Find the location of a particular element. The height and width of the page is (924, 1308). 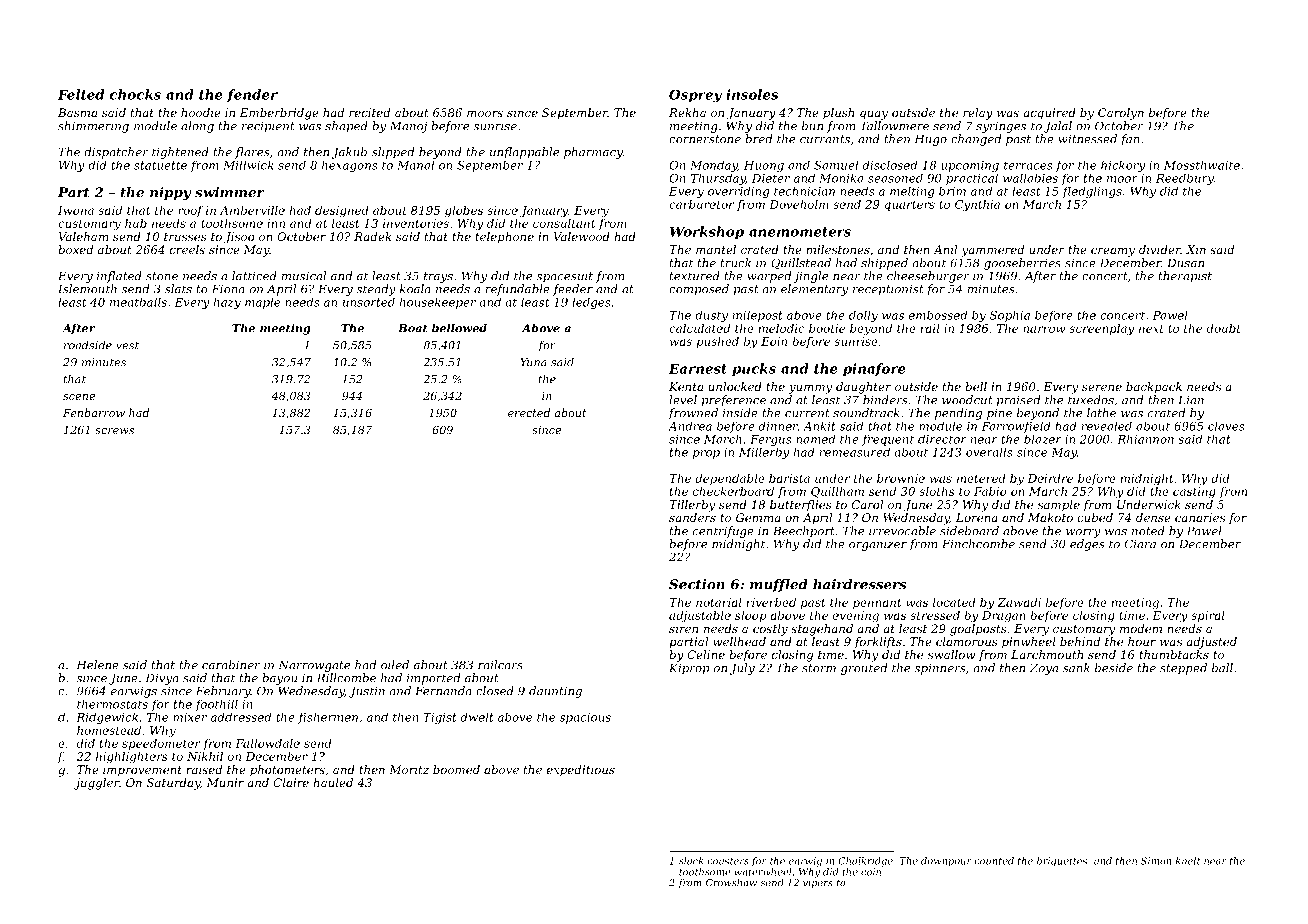

juggler is located at coordinates (96, 784).
